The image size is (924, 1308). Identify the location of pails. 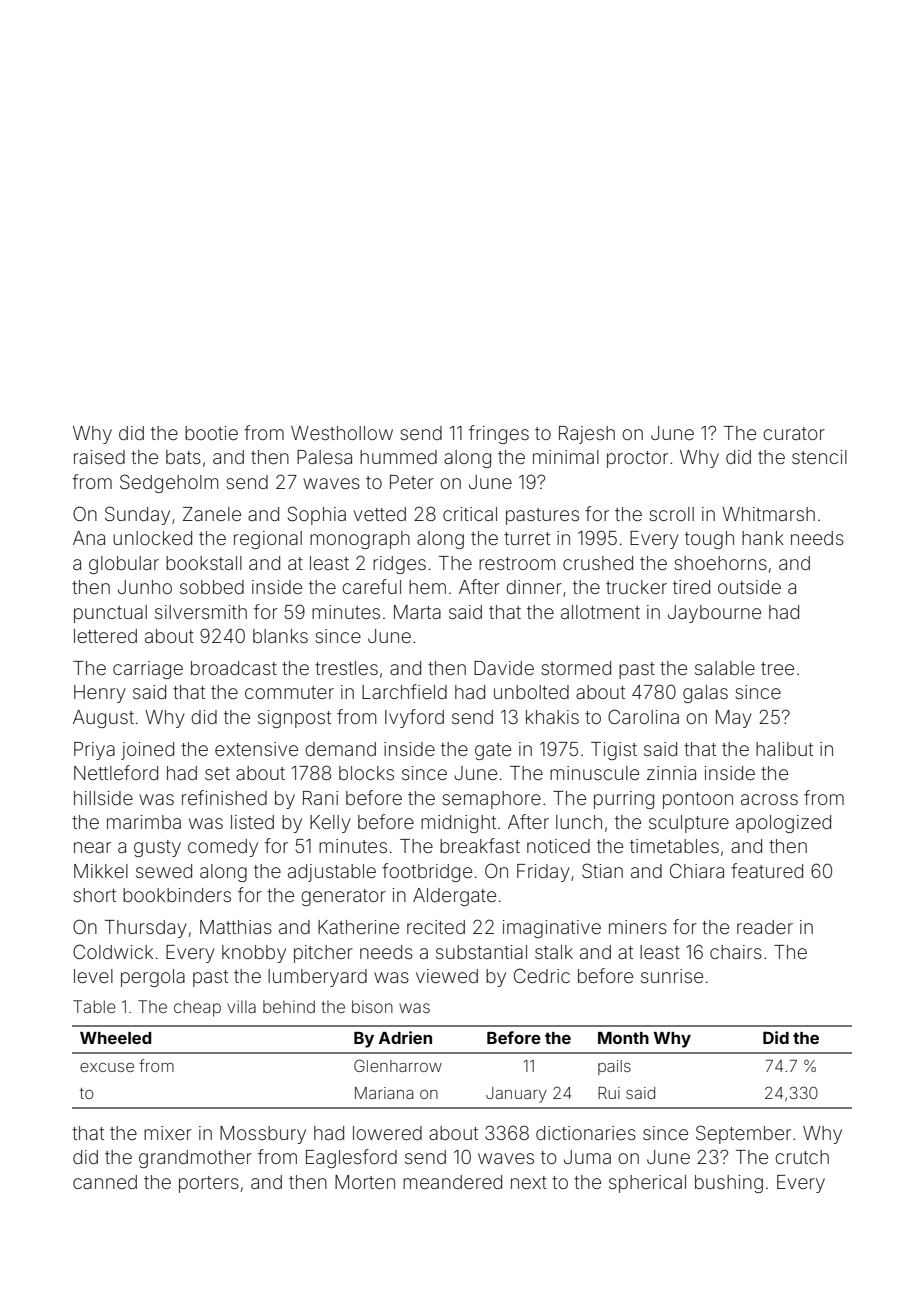
(614, 1067).
